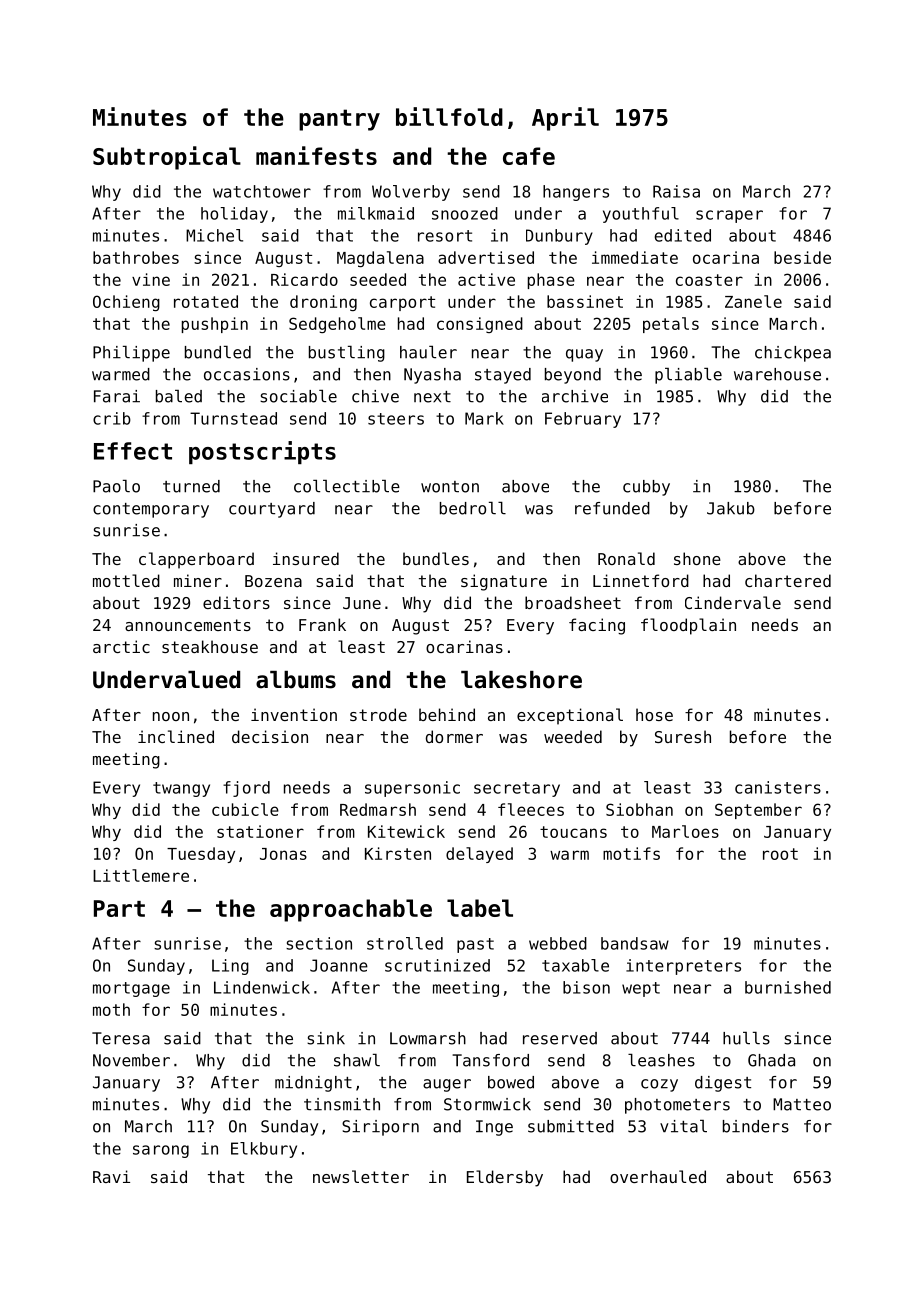 This document has height=1308, width=924. What do you see at coordinates (176, 736) in the document?
I see `inclined` at bounding box center [176, 736].
